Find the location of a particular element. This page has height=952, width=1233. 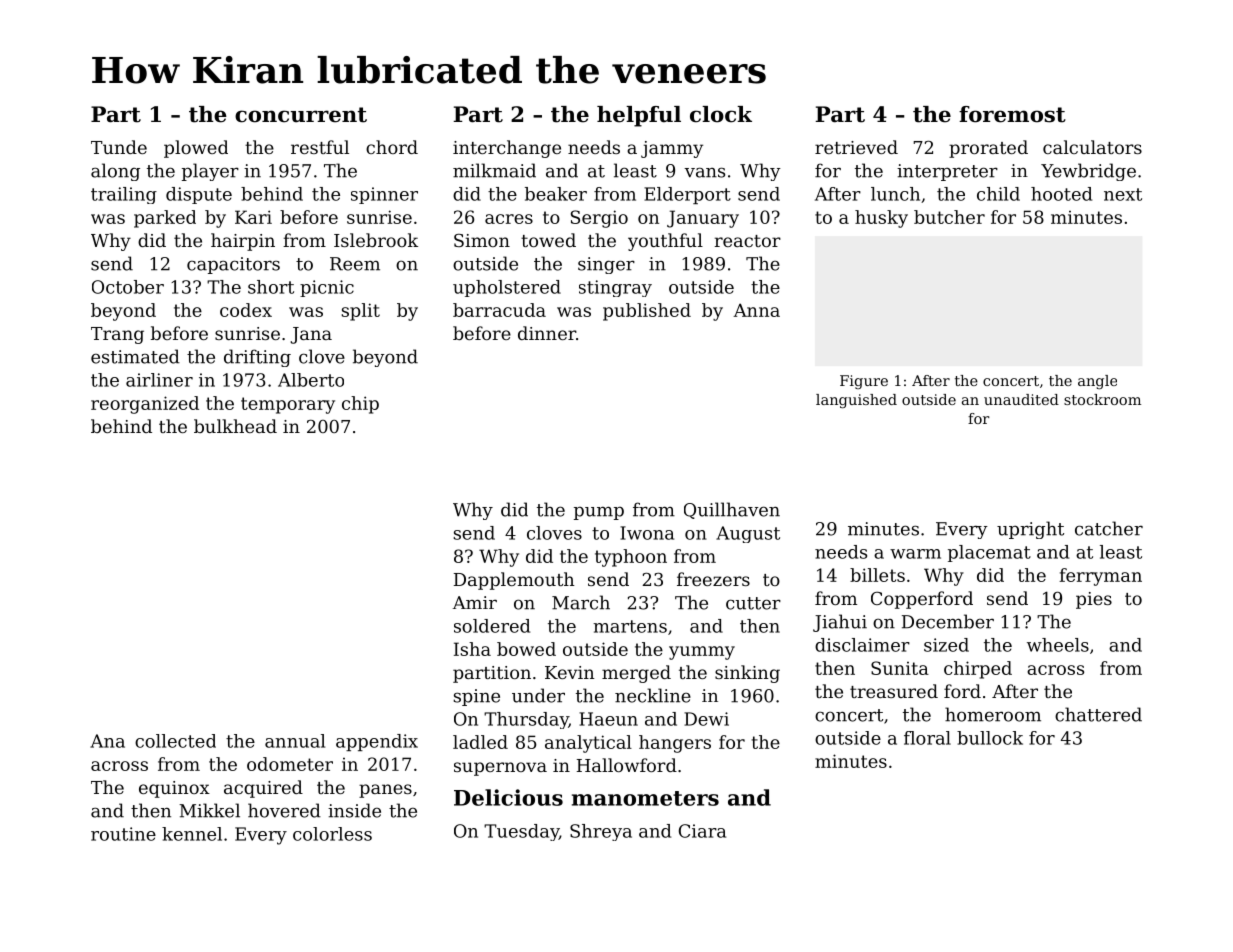

foremost is located at coordinates (1012, 114).
